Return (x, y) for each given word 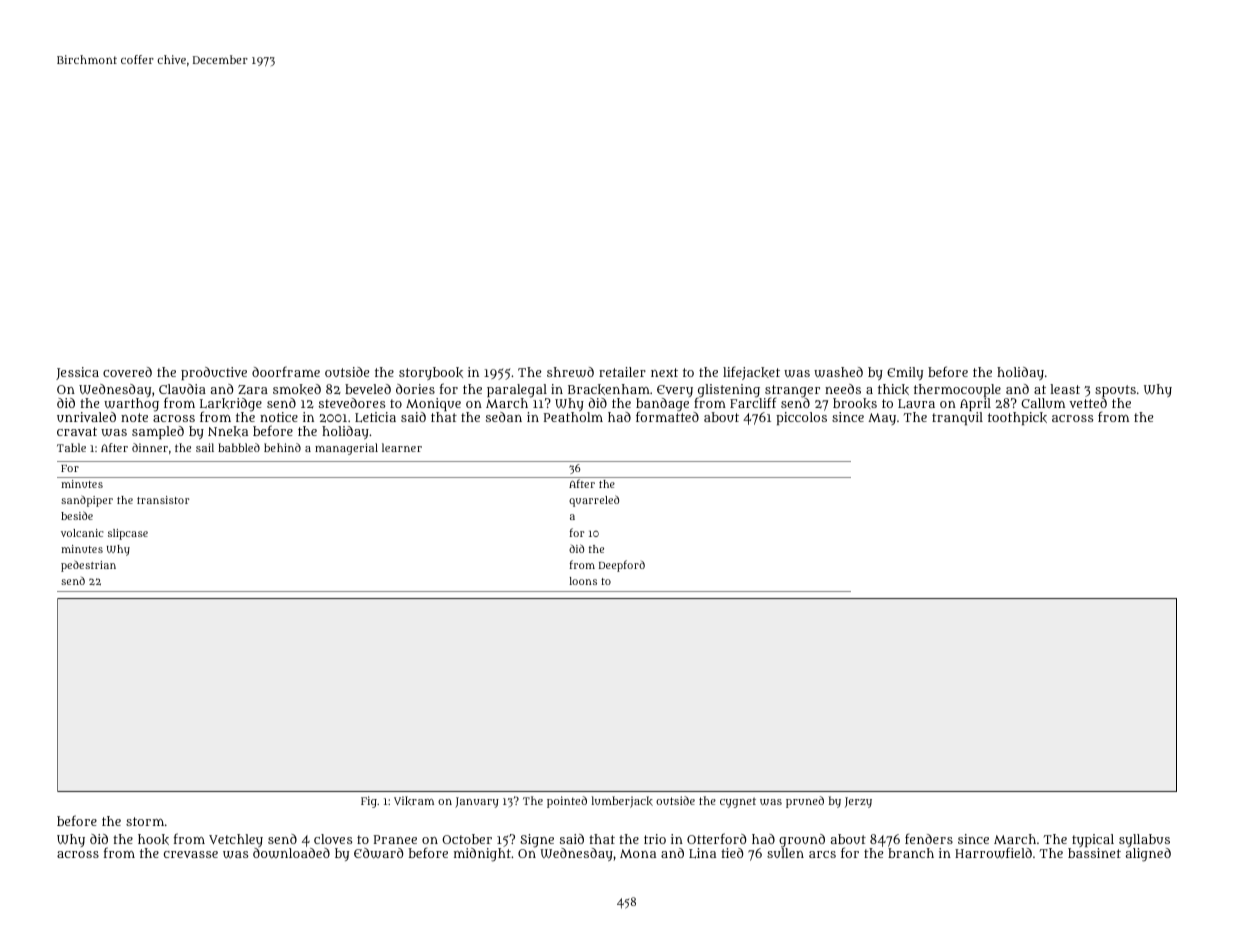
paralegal (518, 391)
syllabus (1144, 840)
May (882, 419)
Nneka (228, 431)
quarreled (594, 501)
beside (77, 515)
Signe (537, 841)
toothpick (1017, 418)
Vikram (414, 801)
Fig (369, 802)
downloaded (291, 853)
